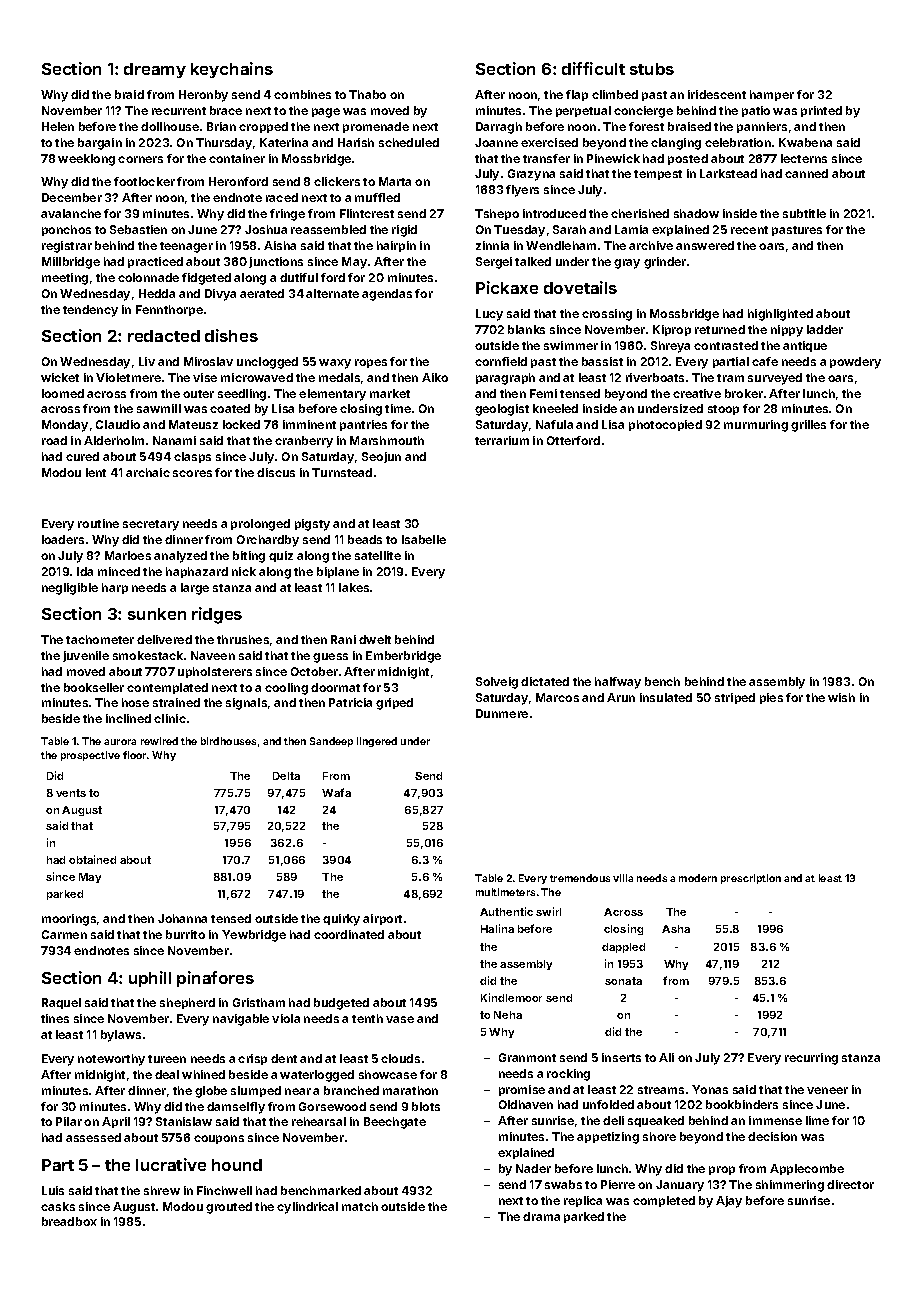  What do you see at coordinates (568, 1075) in the page?
I see `rocking` at bounding box center [568, 1075].
